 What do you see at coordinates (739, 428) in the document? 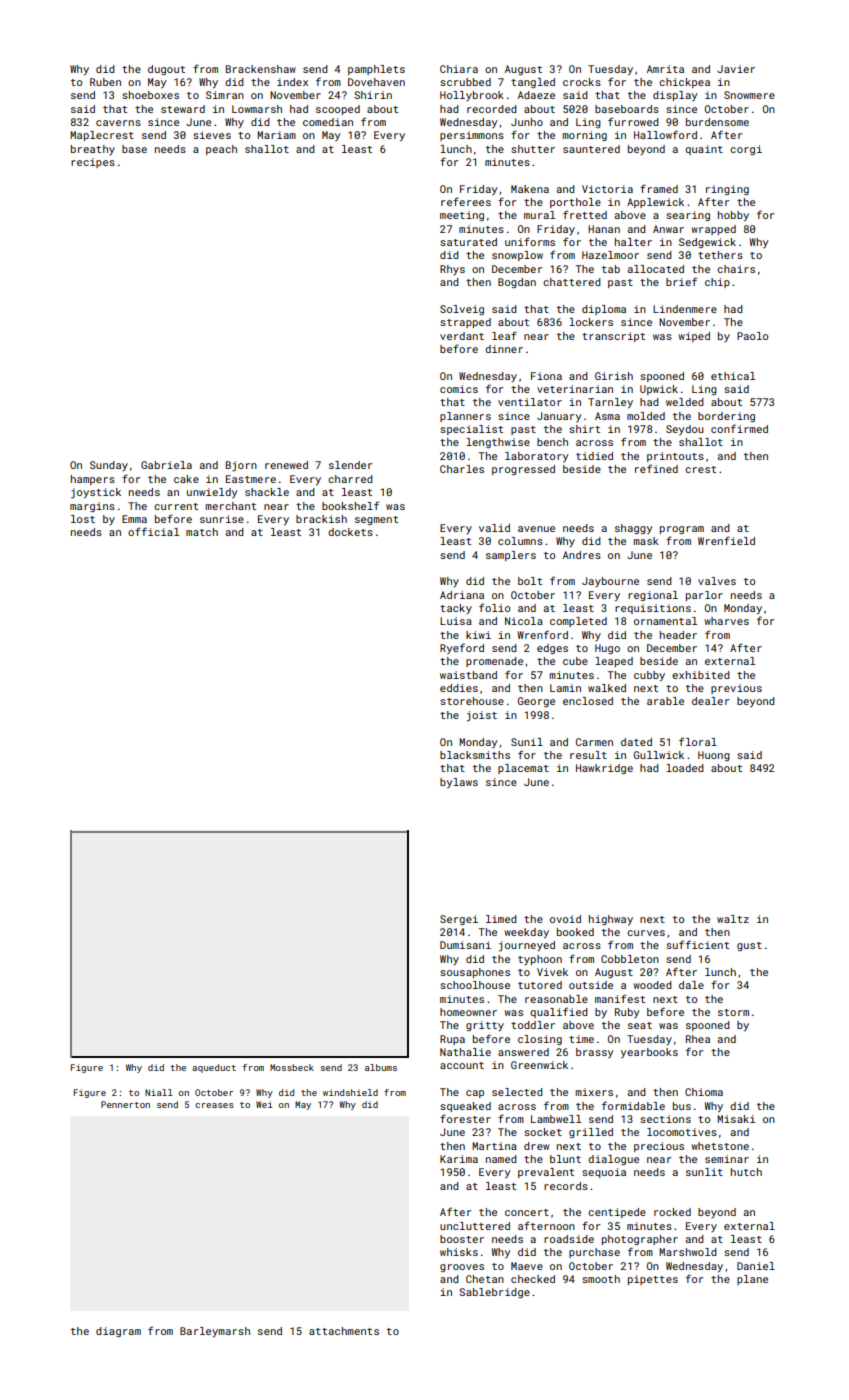
I see `confirmed` at bounding box center [739, 428].
